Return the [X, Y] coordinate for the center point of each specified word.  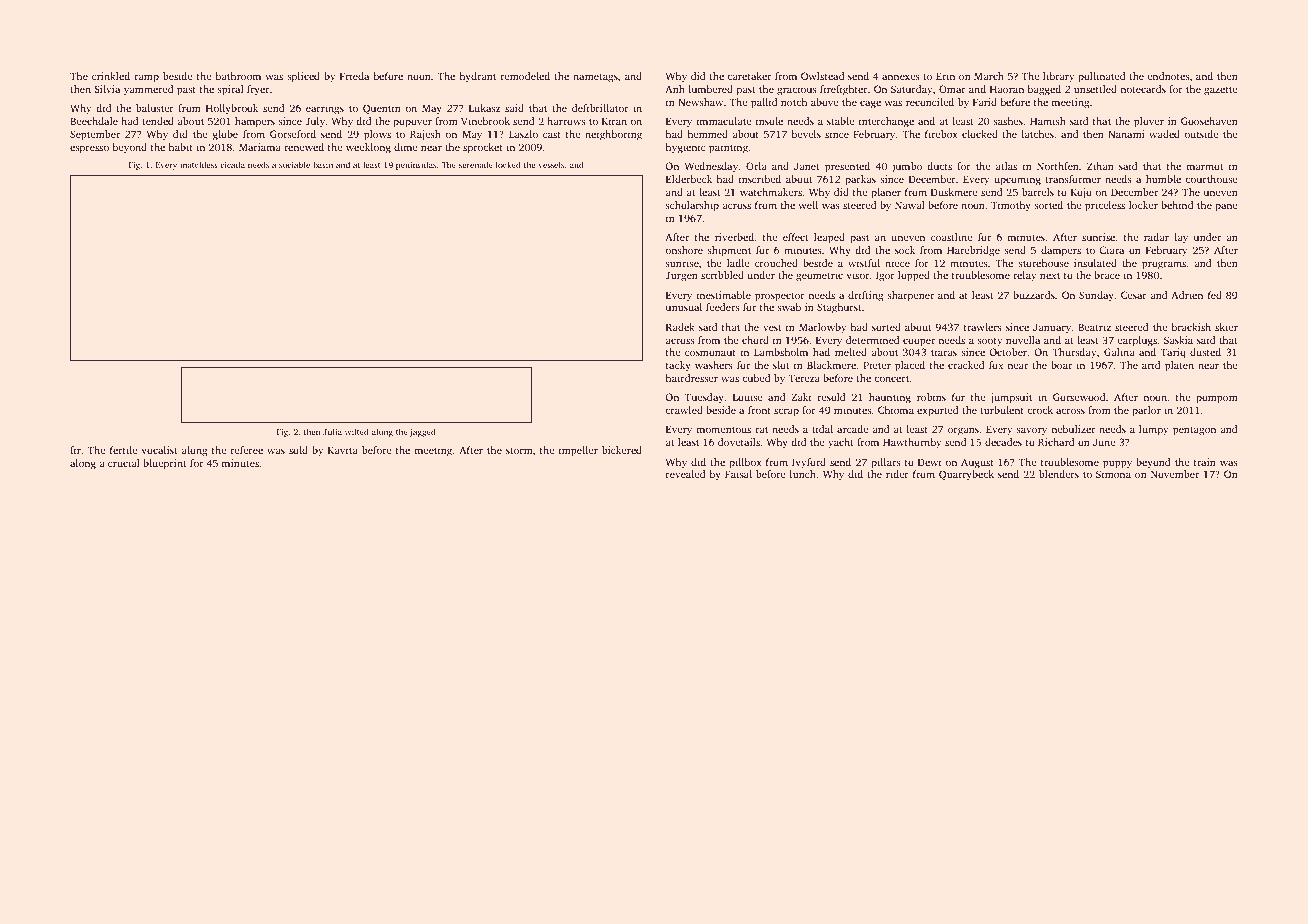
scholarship [692, 206]
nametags [595, 78]
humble [1163, 179]
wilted [357, 431]
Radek [680, 327]
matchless [199, 164]
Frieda [354, 76]
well [808, 205]
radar [1156, 237]
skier [1226, 327]
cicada [232, 164]
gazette [1221, 91]
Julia [332, 431]
